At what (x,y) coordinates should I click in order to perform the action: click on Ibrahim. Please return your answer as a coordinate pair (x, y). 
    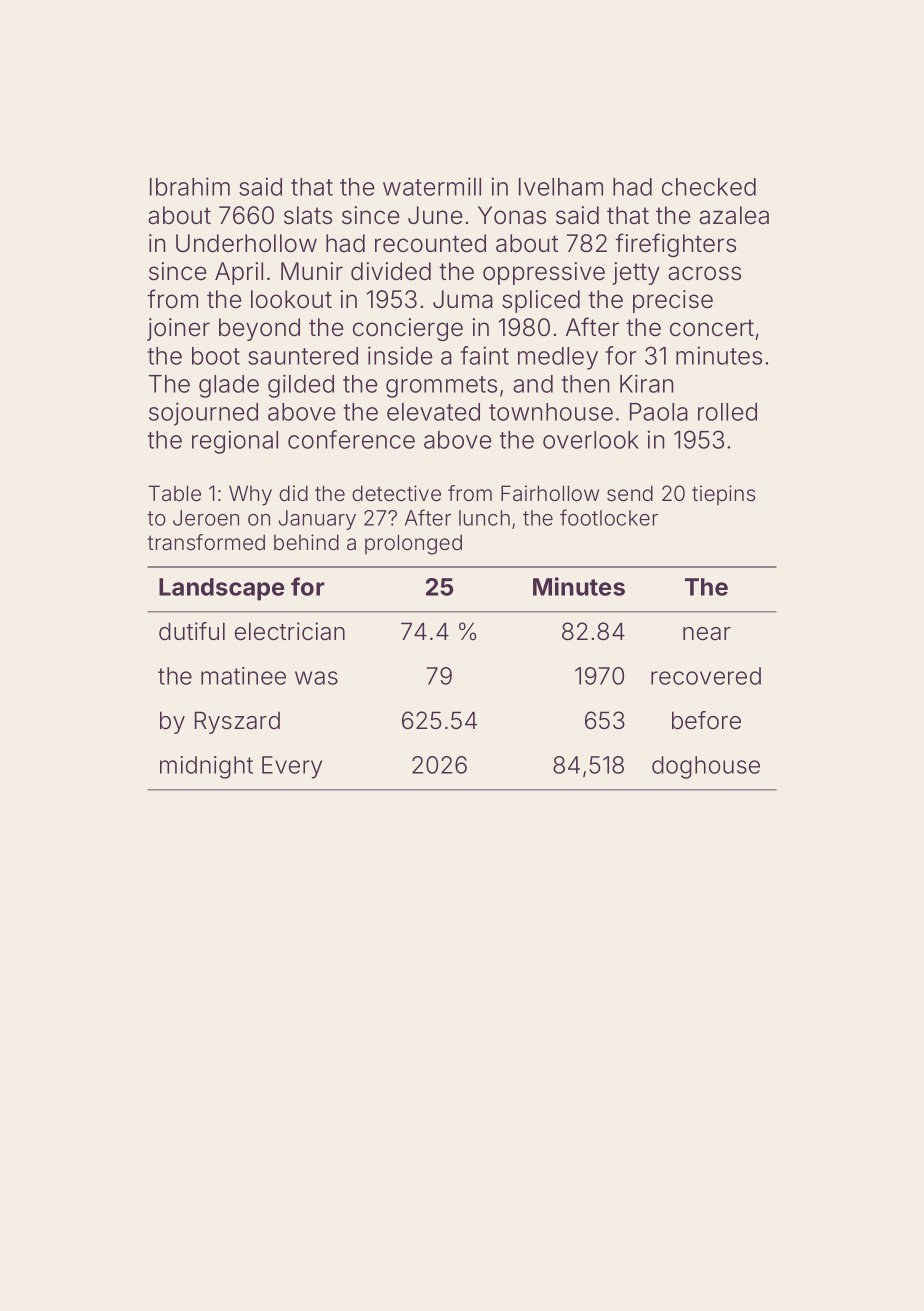
    Looking at the image, I should click on (190, 186).
